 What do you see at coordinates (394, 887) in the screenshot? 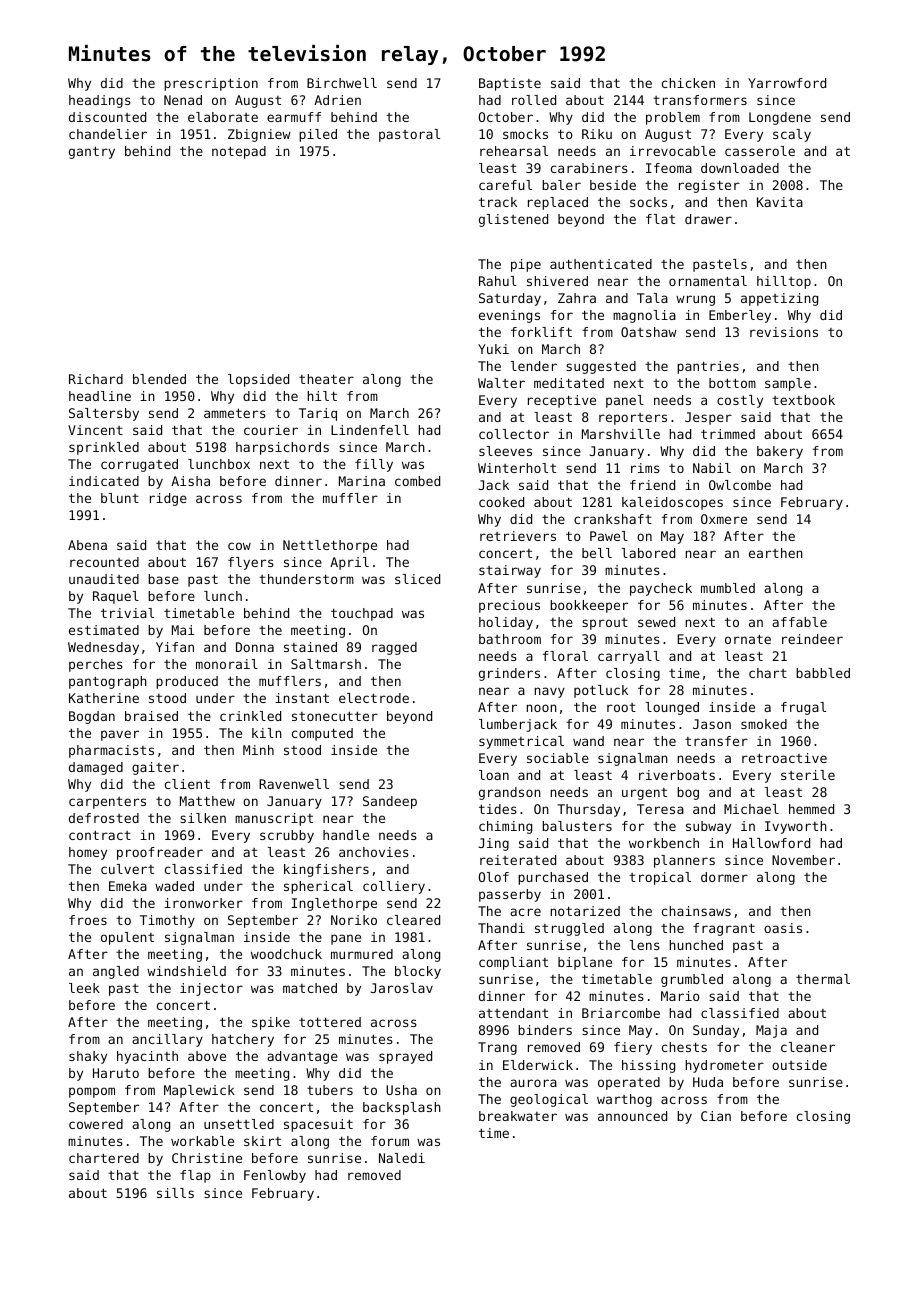
I see `colliery` at bounding box center [394, 887].
